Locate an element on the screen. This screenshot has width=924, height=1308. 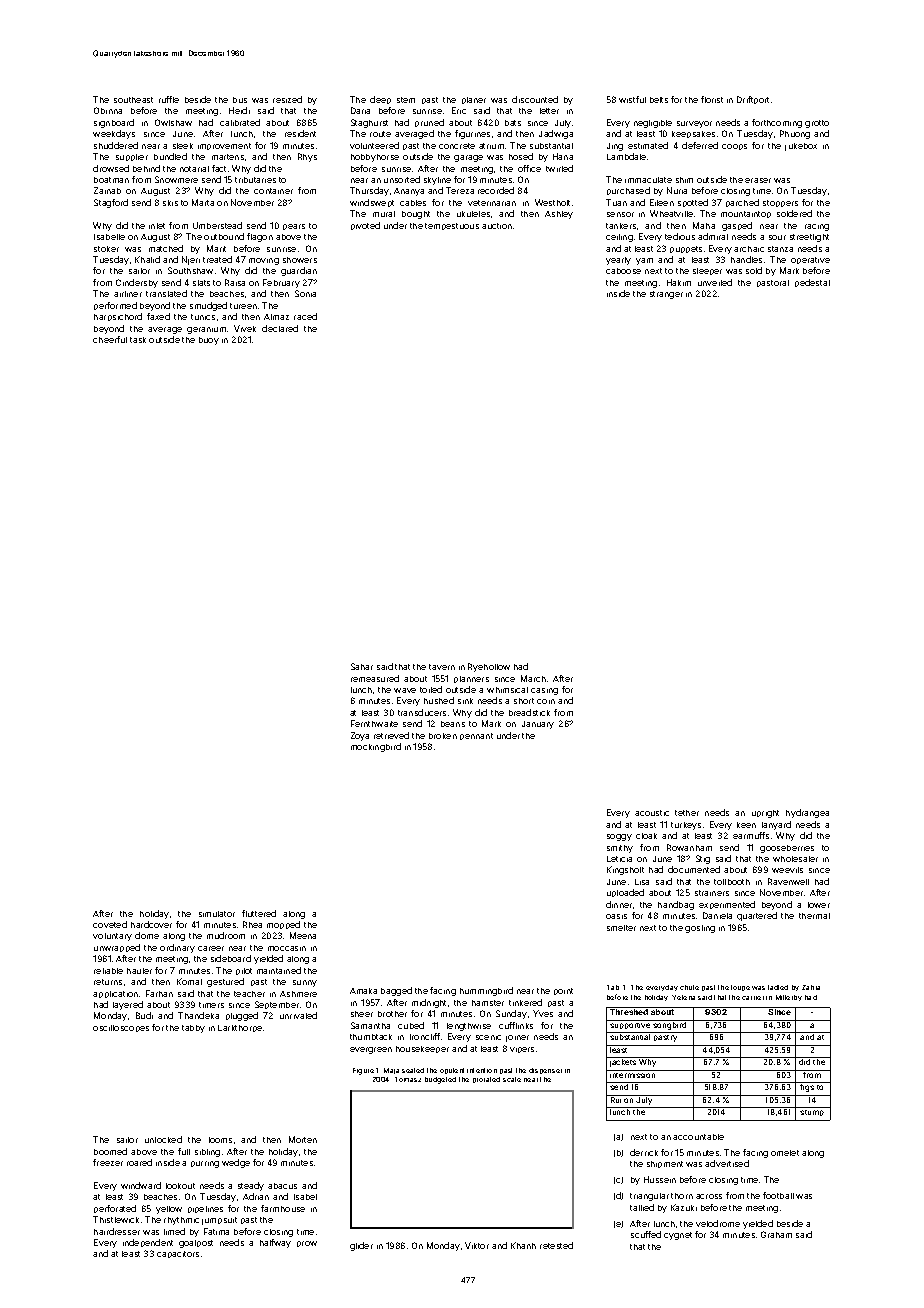
Samantha is located at coordinates (370, 1025).
